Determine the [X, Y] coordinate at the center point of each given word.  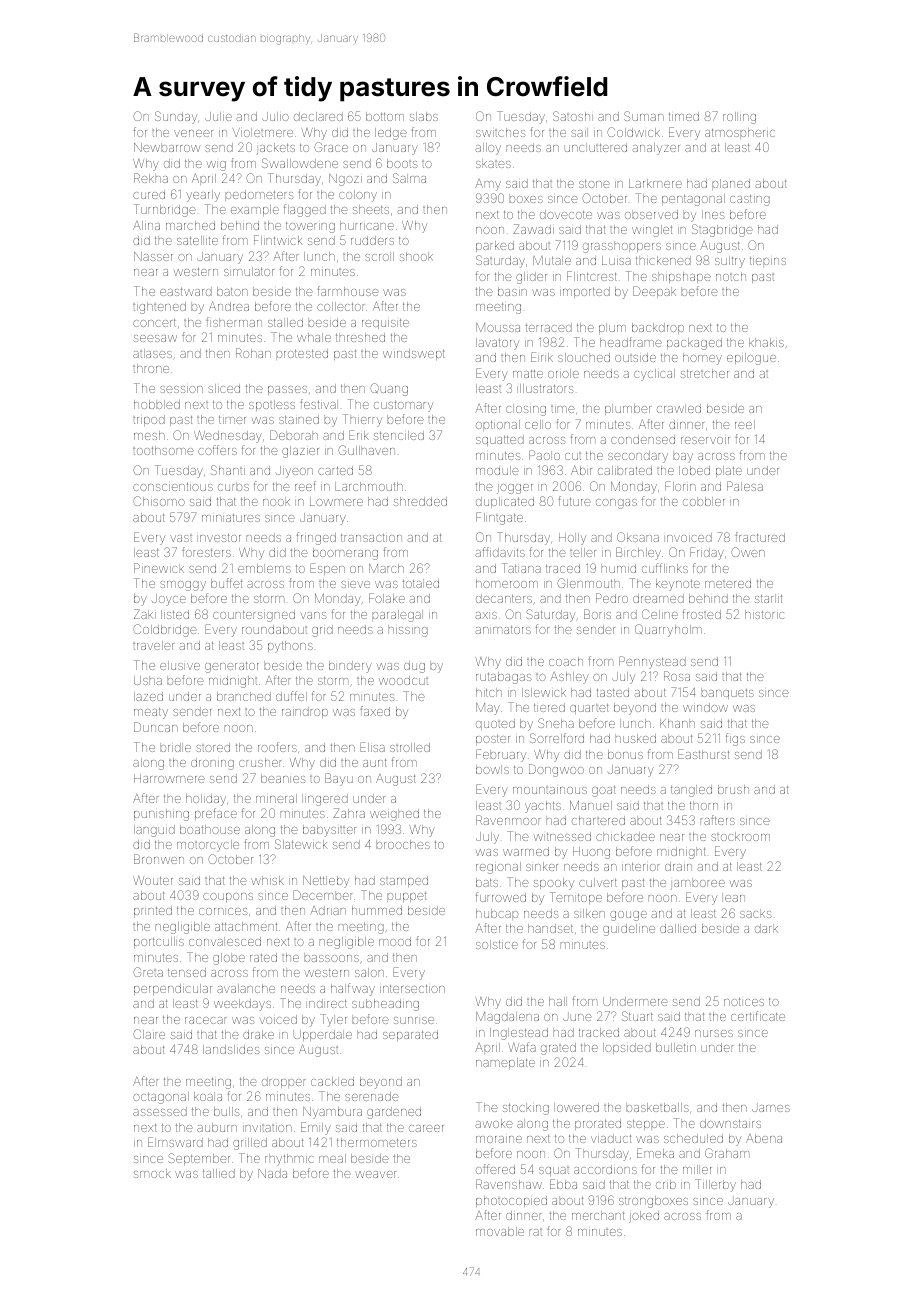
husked [635, 738]
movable [500, 1231]
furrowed [501, 897]
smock [152, 1173]
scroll [379, 256]
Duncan [156, 727]
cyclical [654, 375]
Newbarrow [167, 147]
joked [644, 1217]
